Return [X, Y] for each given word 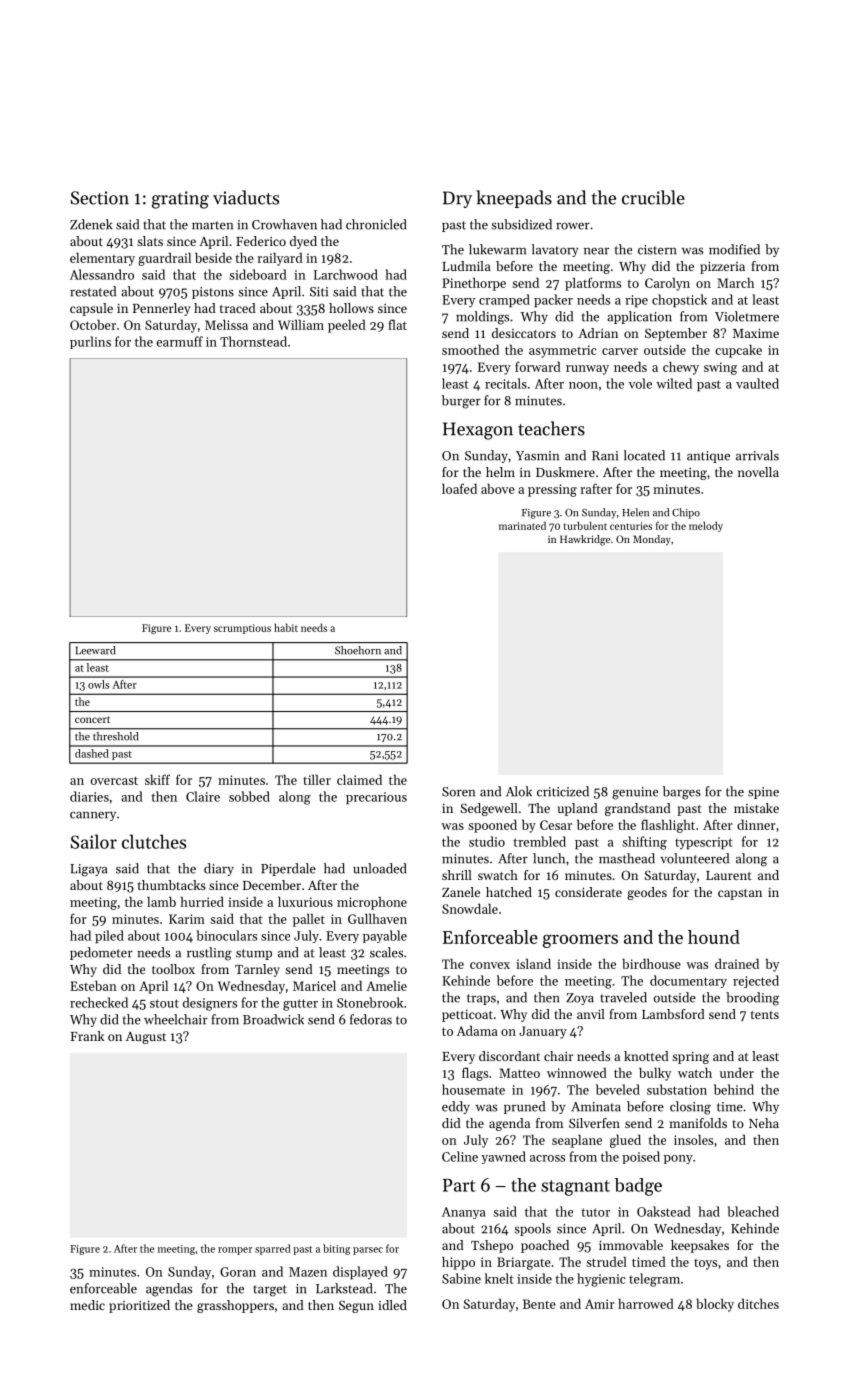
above [498, 488]
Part [459, 1185]
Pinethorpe [474, 284]
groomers [580, 941]
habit [286, 627]
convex [490, 965]
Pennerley [162, 309]
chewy [681, 368]
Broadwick [273, 1019]
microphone [372, 903]
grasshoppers [235, 1306]
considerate [588, 892]
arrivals [757, 455]
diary [219, 869]
